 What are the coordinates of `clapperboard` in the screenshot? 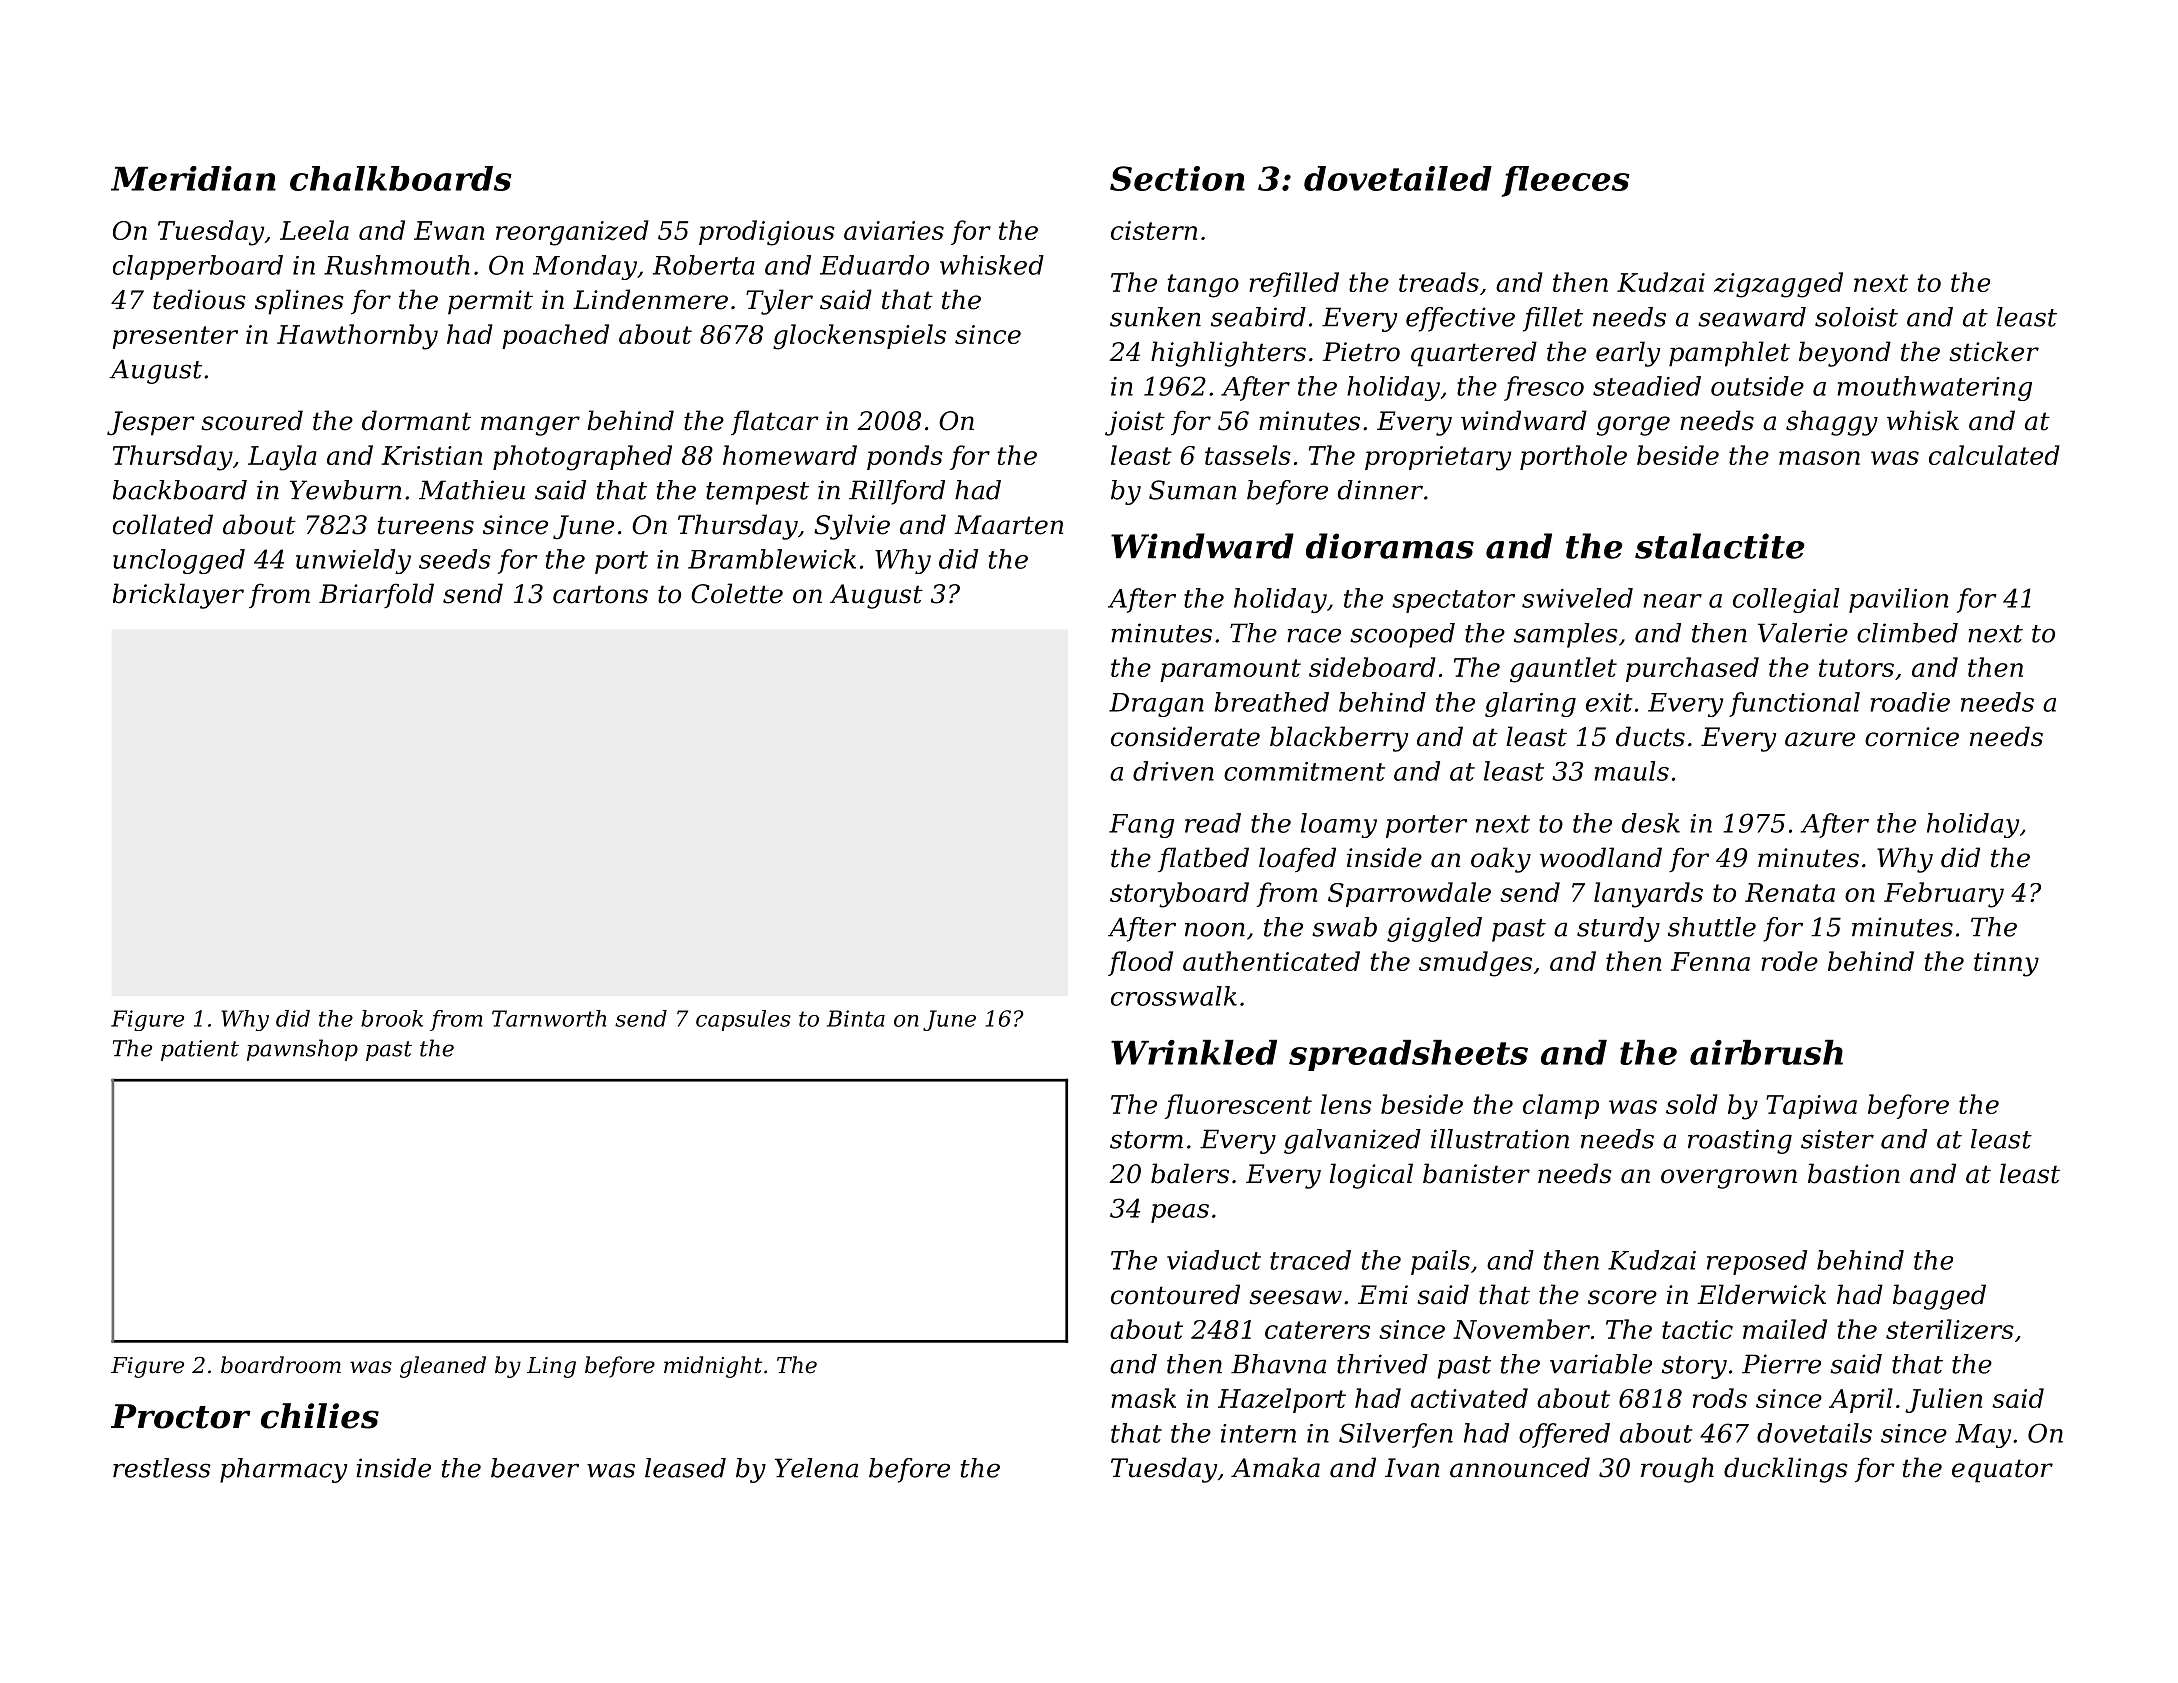 It's located at (198, 267).
